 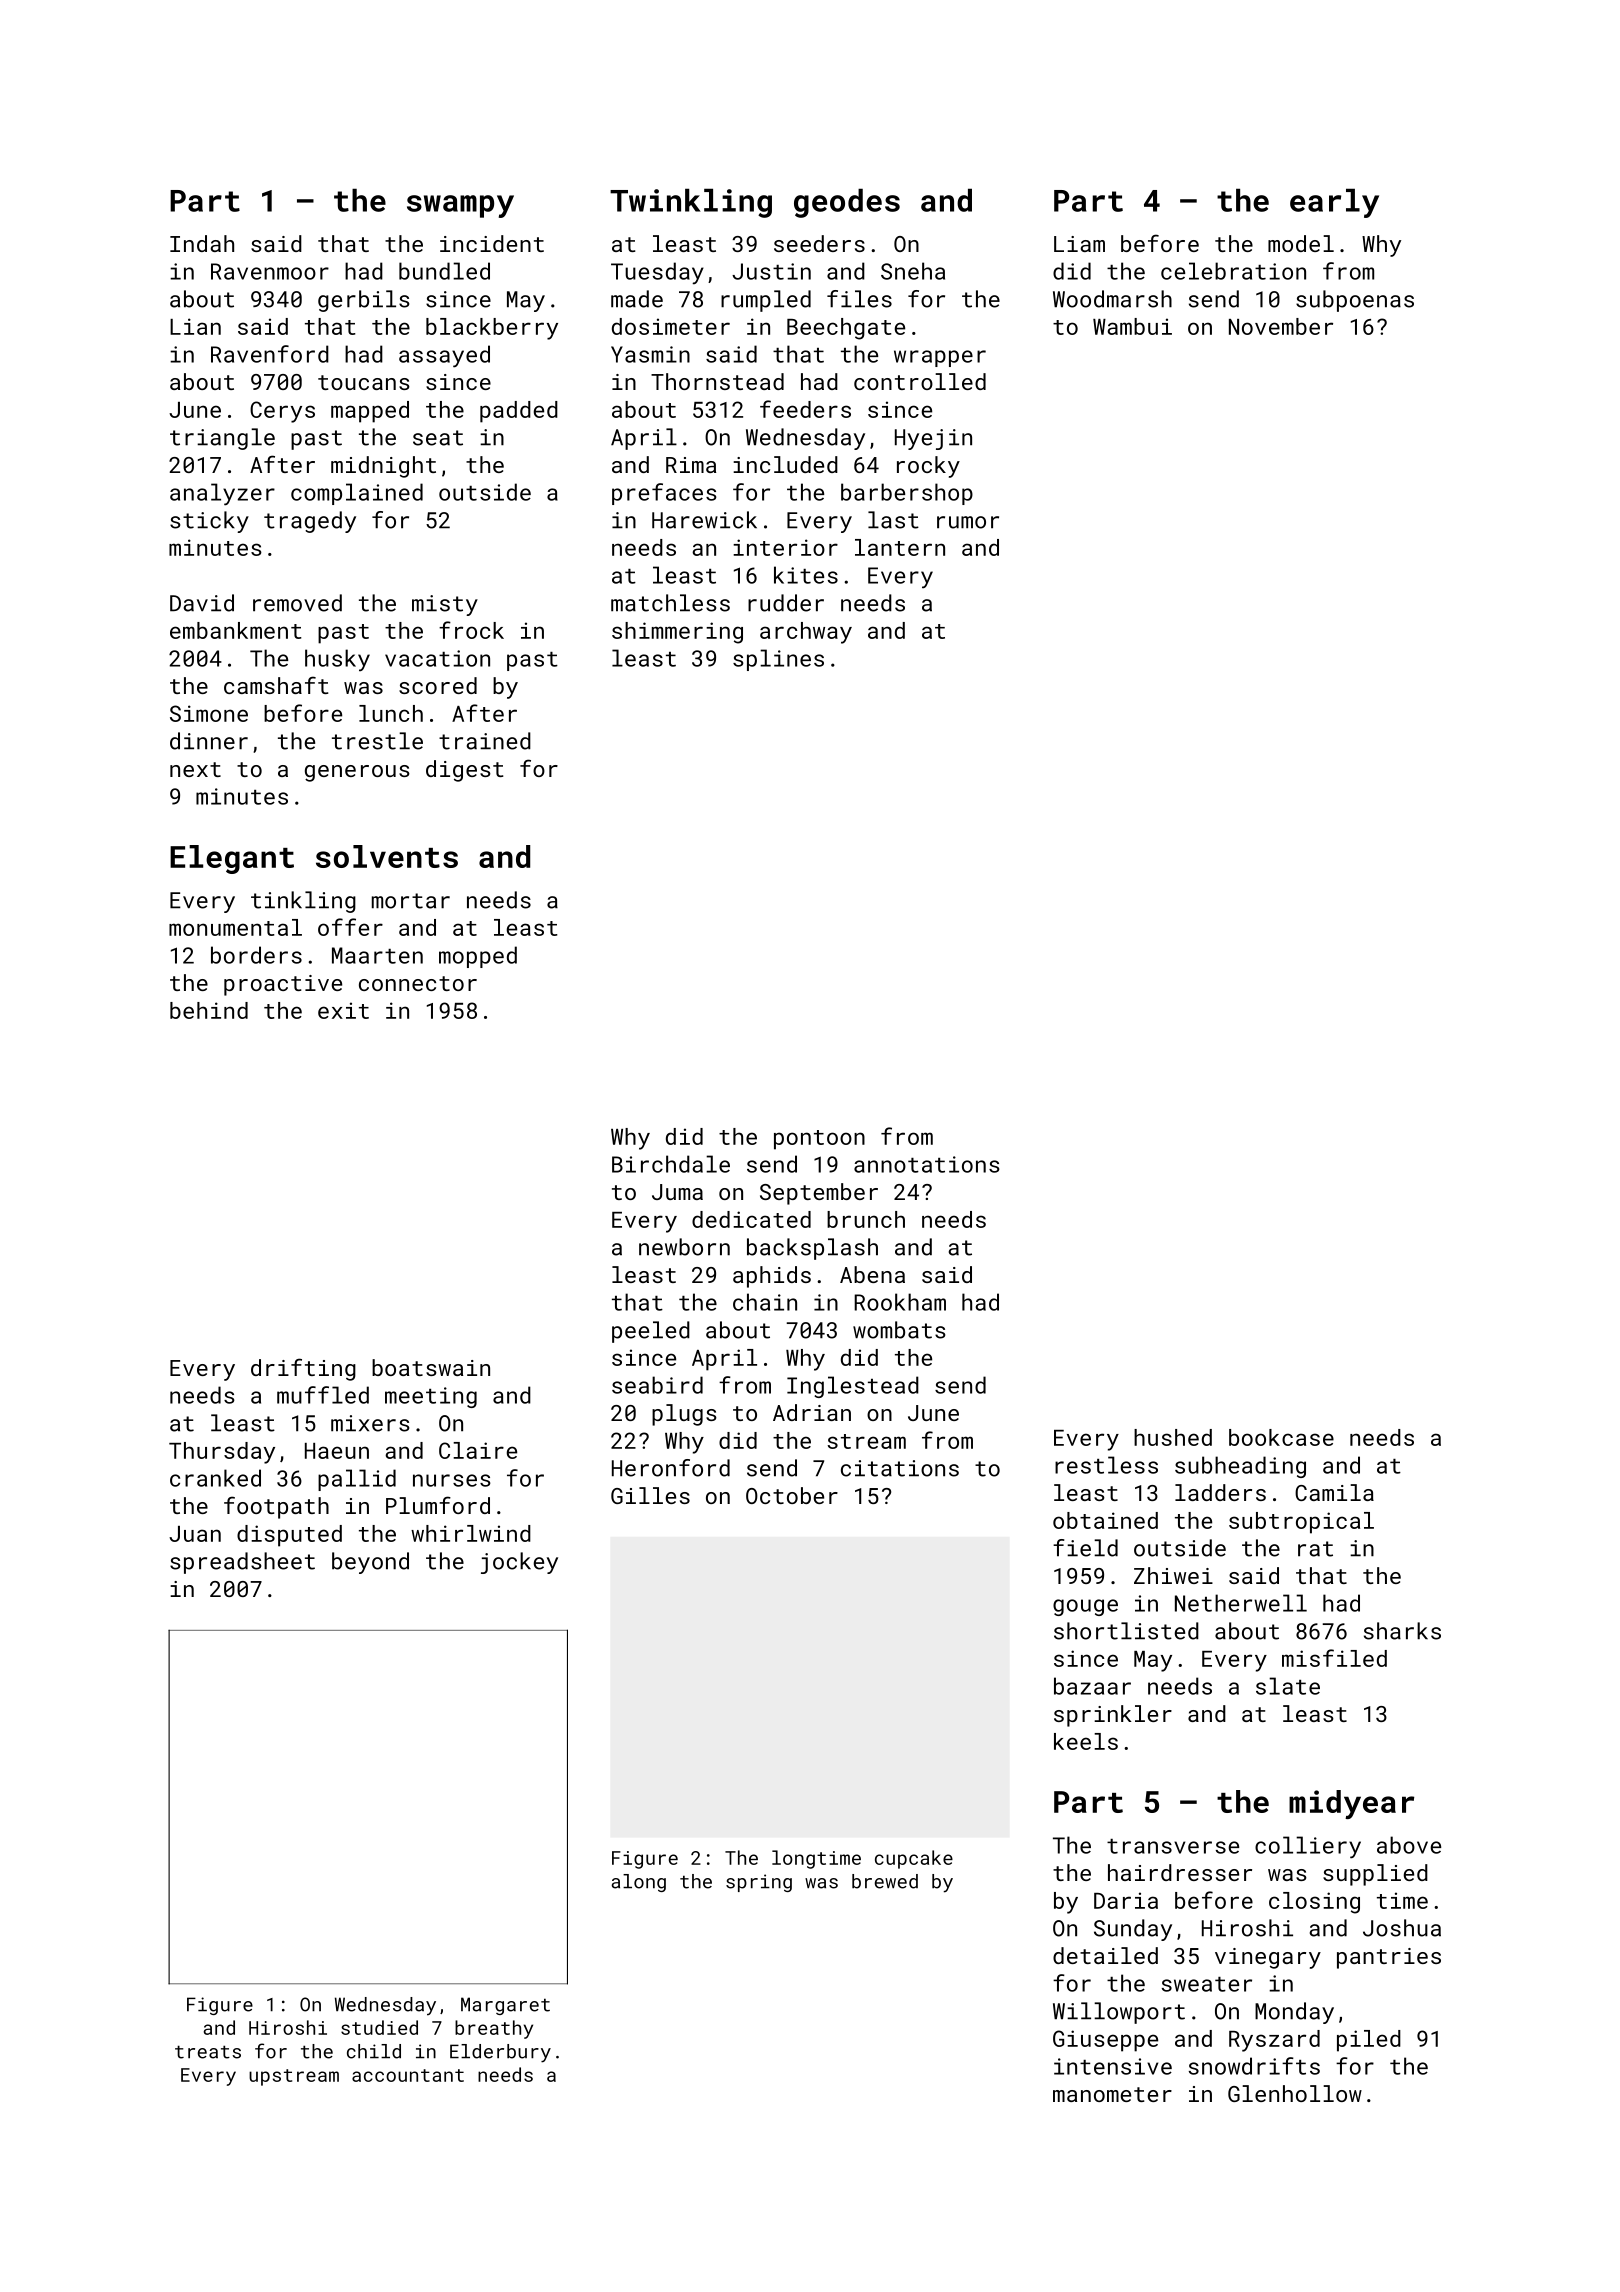 I want to click on beyond, so click(x=370, y=1563).
